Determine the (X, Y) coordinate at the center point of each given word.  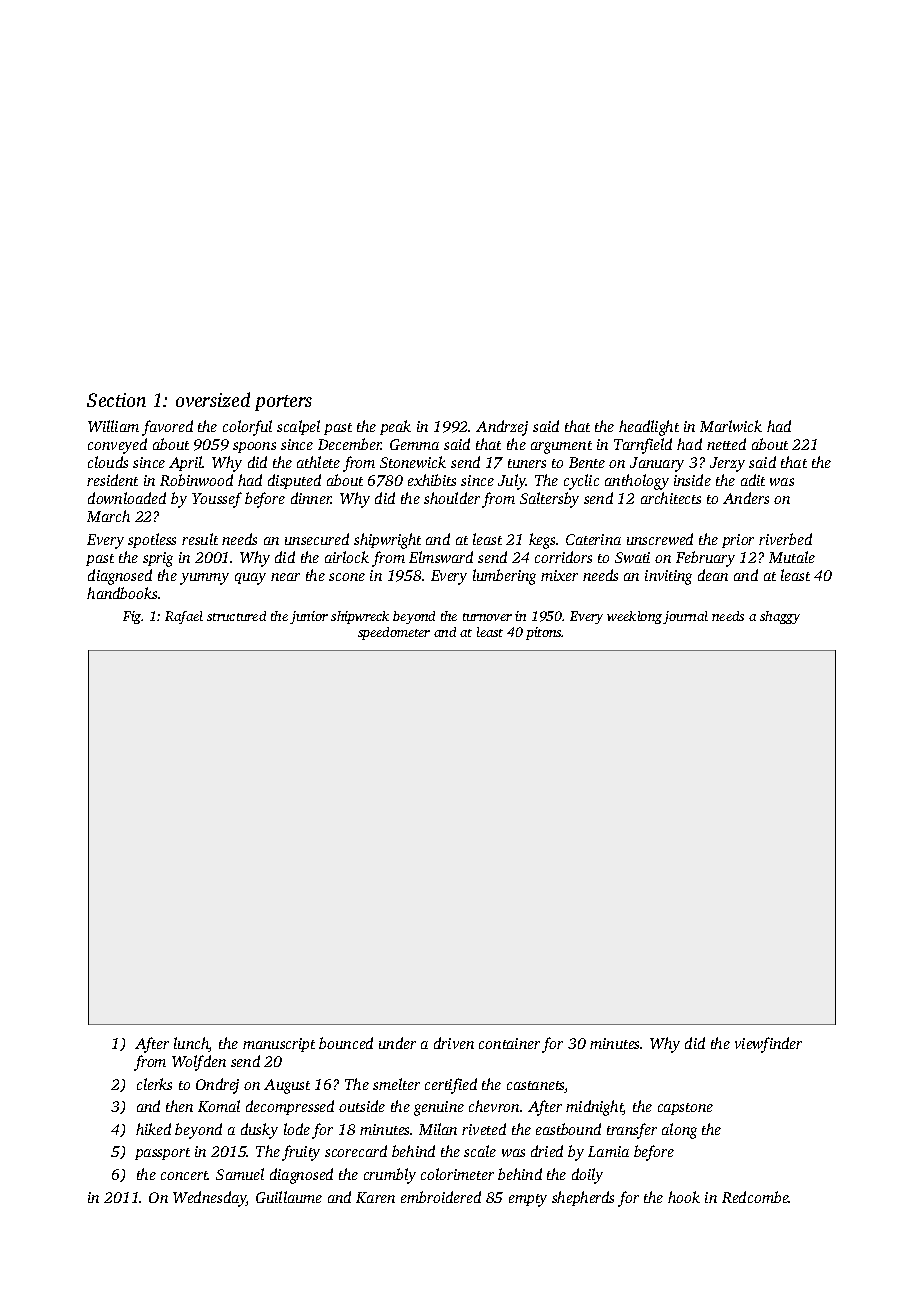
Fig (132, 617)
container (509, 1043)
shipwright (387, 541)
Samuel (240, 1174)
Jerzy (727, 464)
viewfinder (768, 1045)
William (113, 426)
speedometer (394, 633)
